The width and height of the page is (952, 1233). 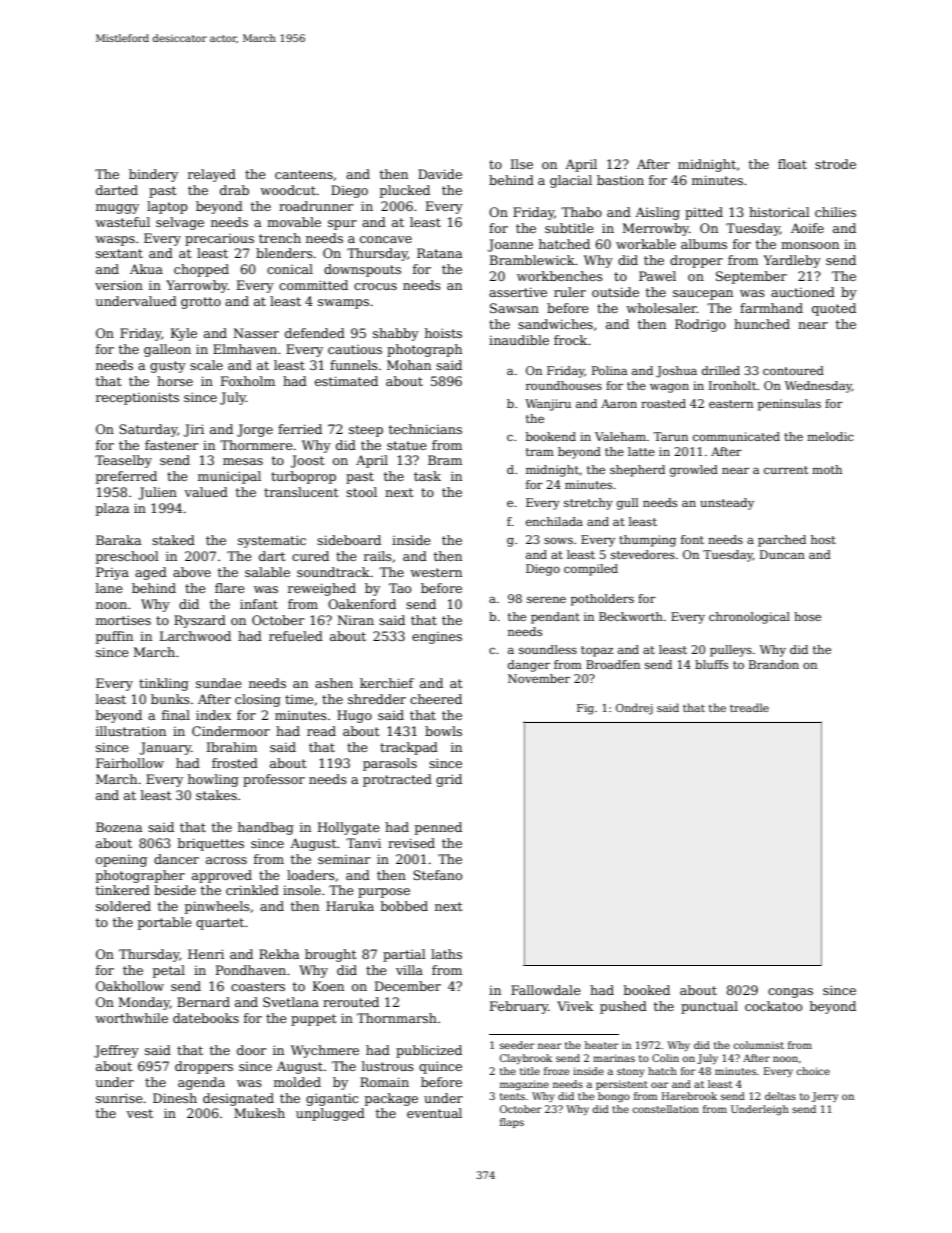 I want to click on door, so click(x=251, y=1050).
